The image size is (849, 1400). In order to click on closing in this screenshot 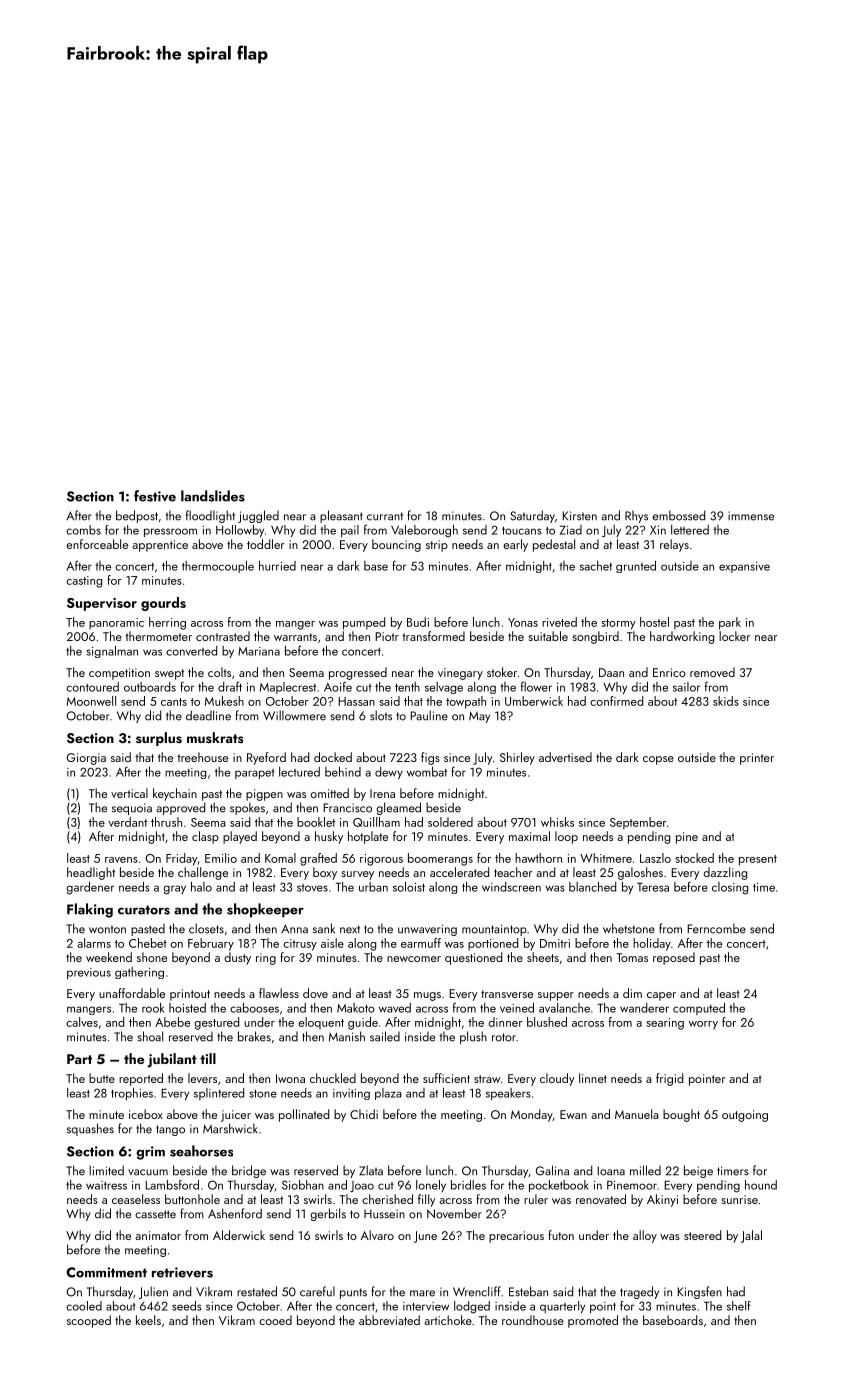, I will do `click(730, 888)`.
